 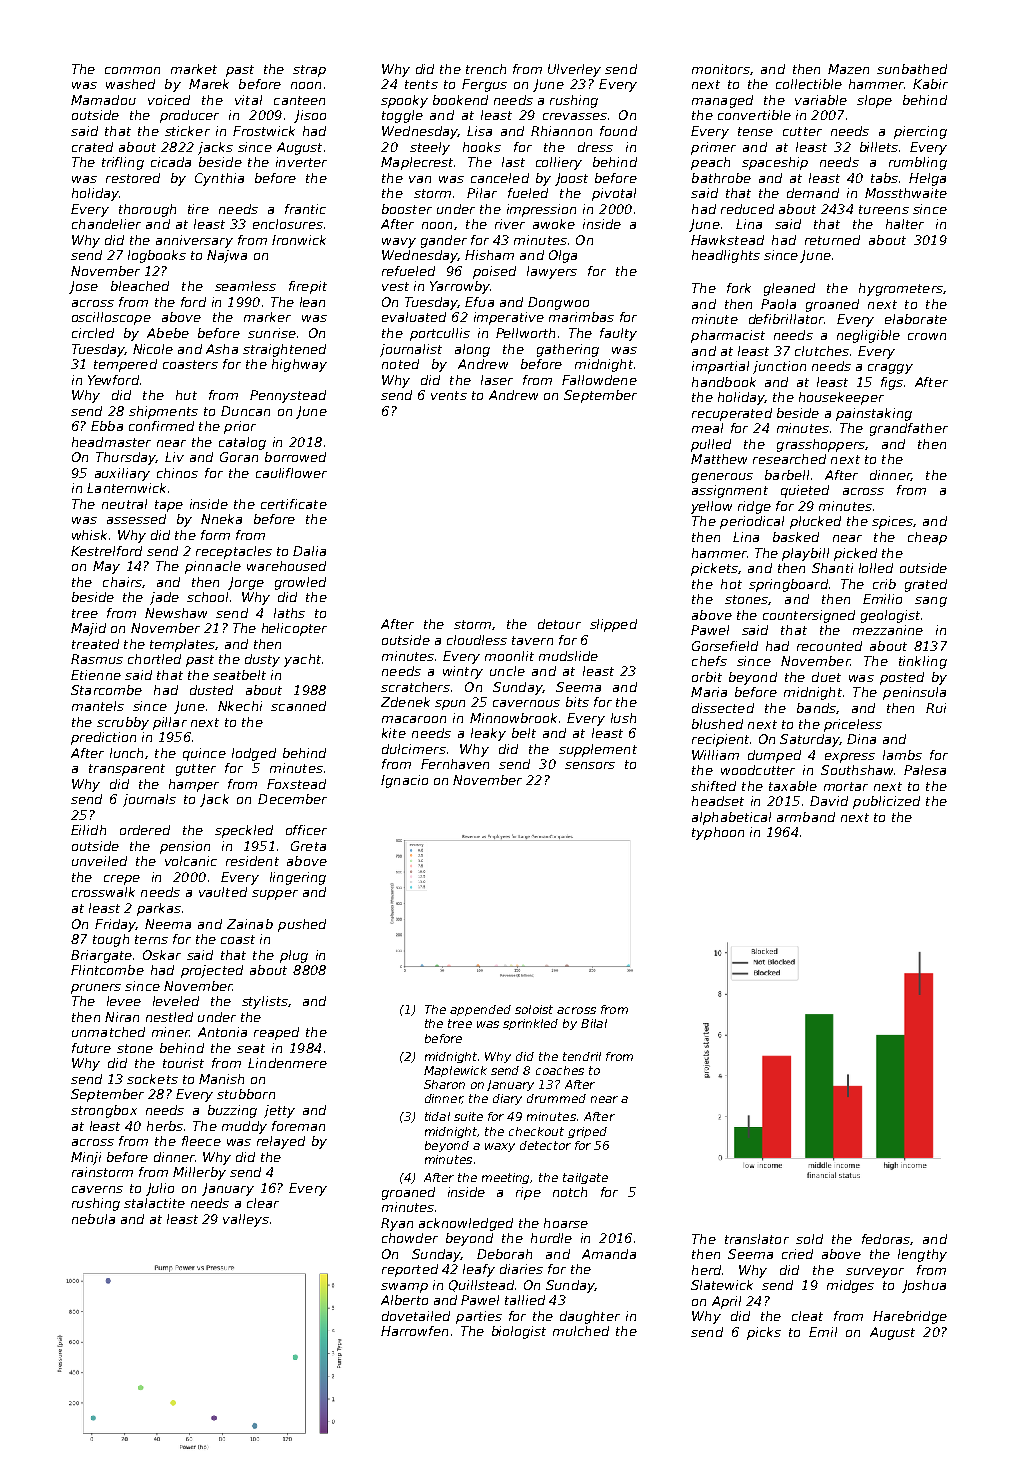 I want to click on faulty, so click(x=618, y=334).
